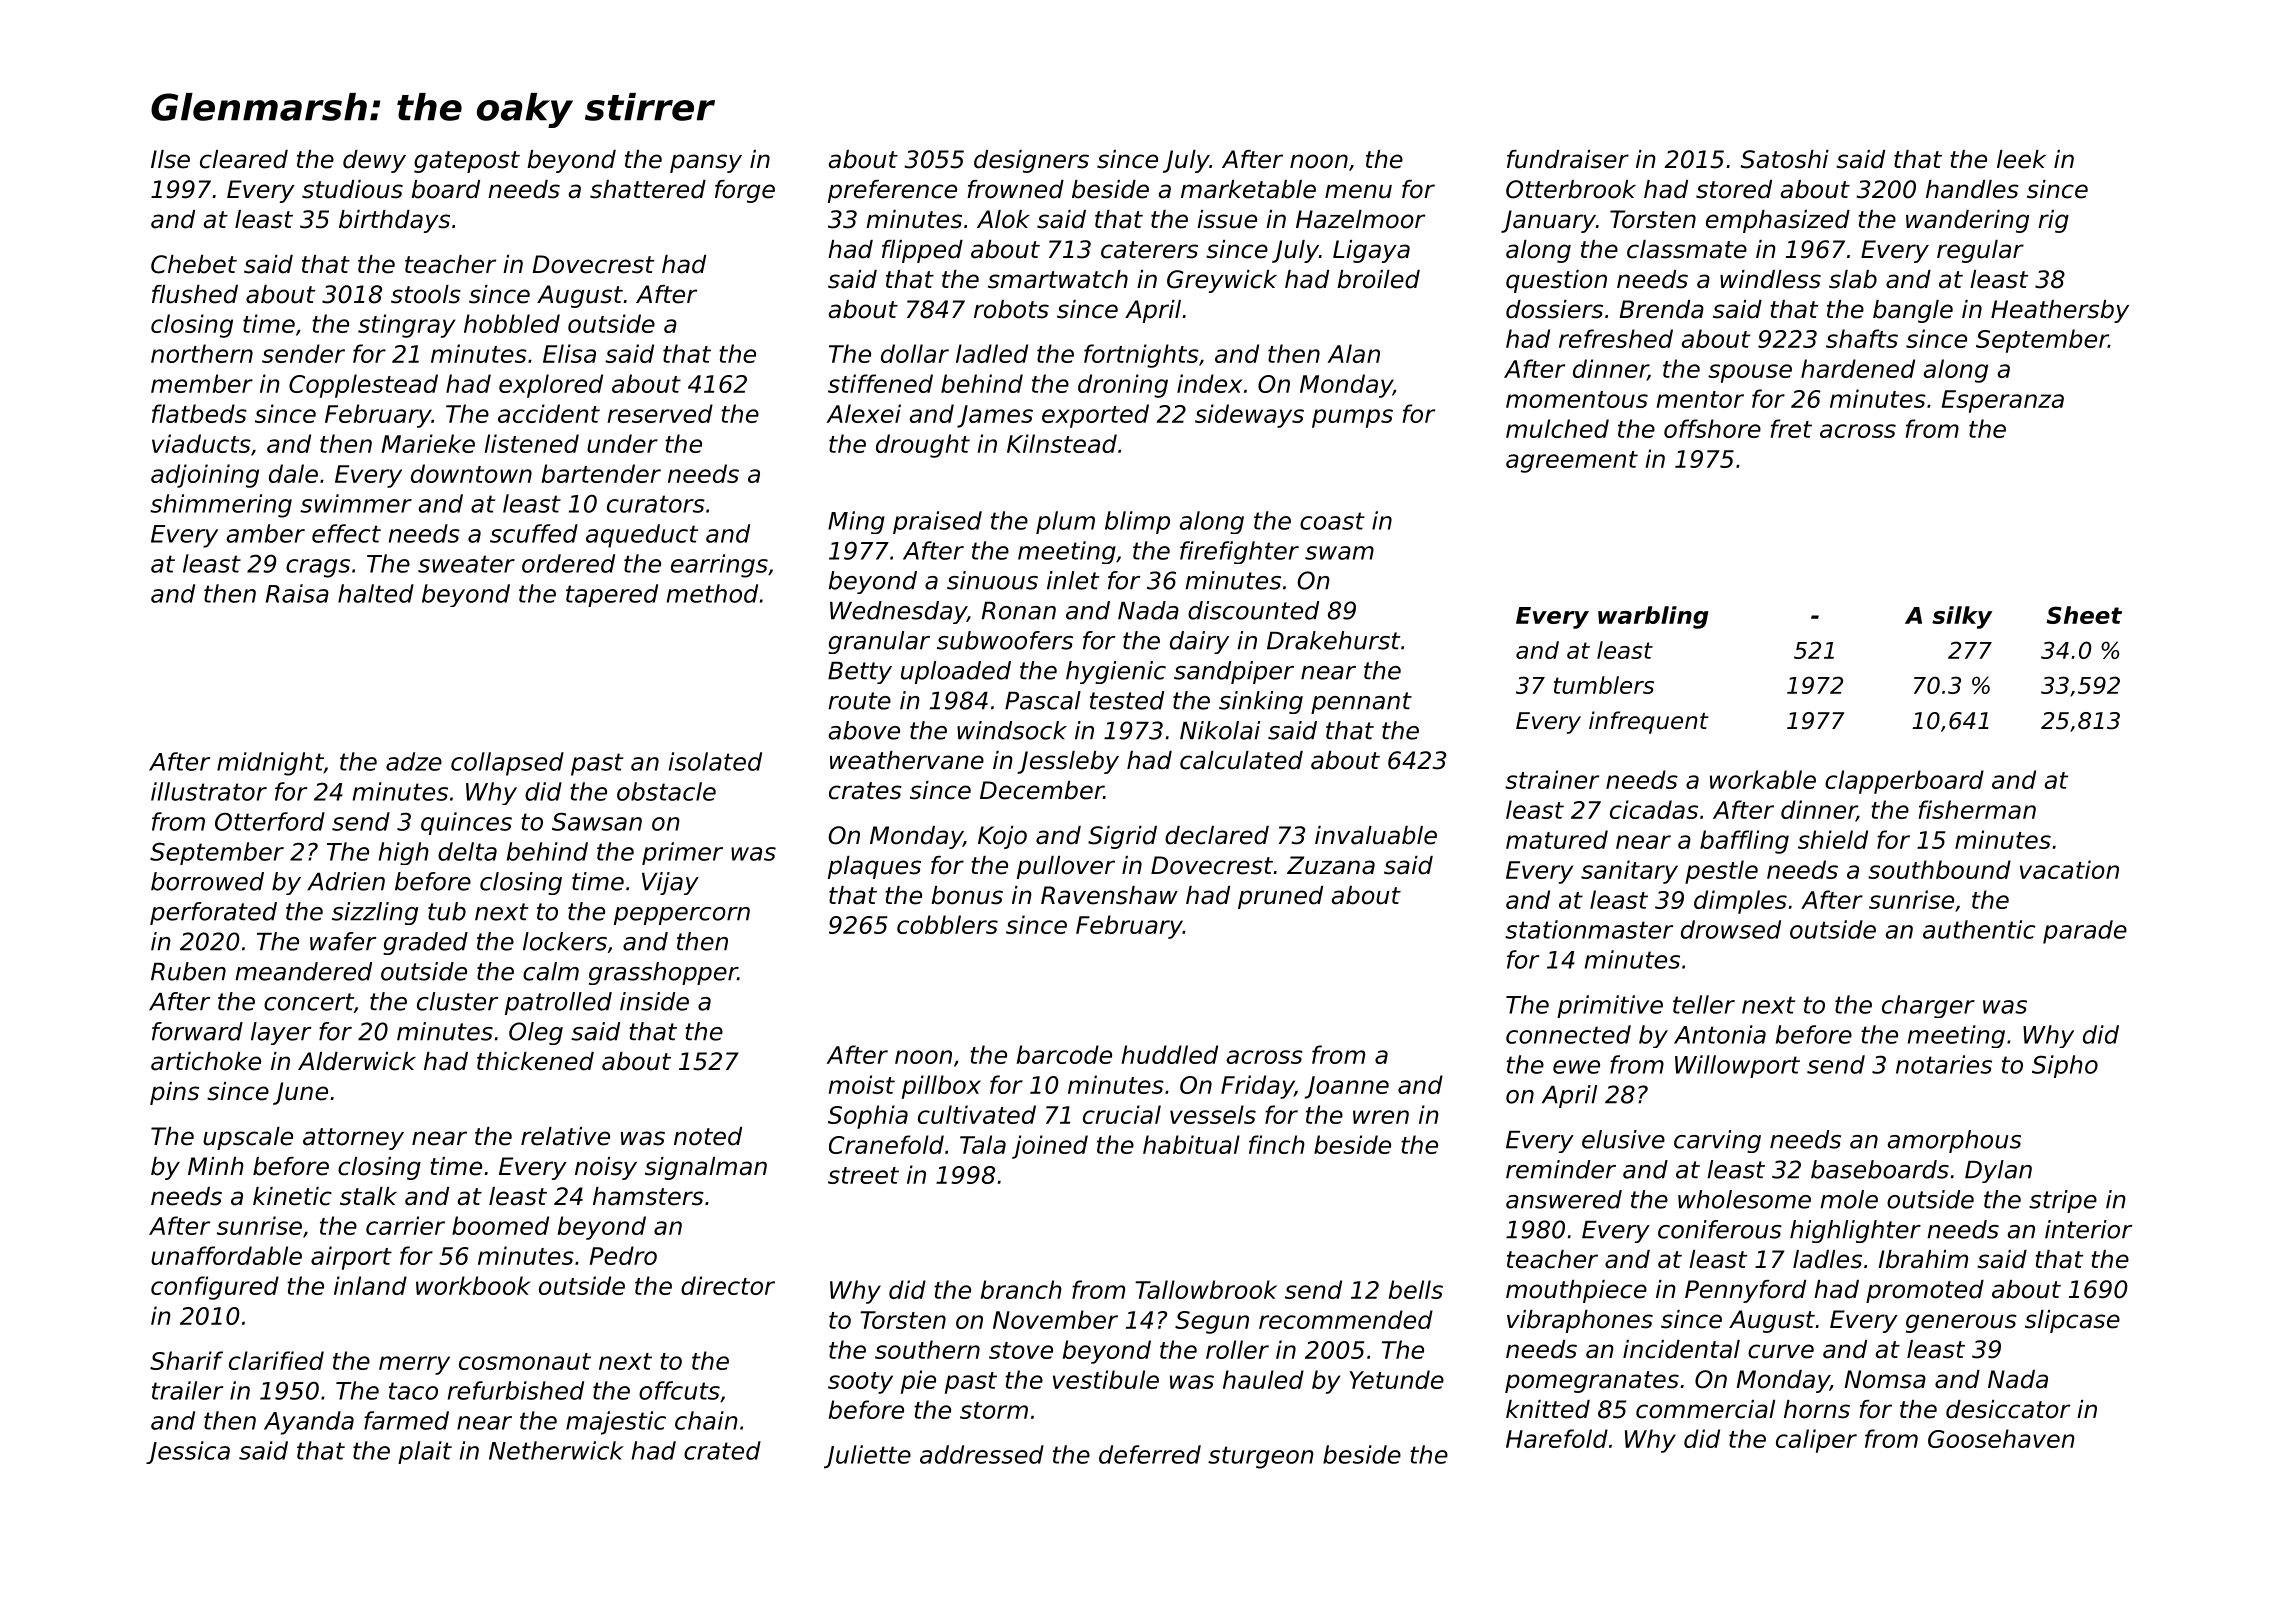 This screenshot has height=1614, width=2282. What do you see at coordinates (1785, 159) in the screenshot?
I see `Satoshi` at bounding box center [1785, 159].
